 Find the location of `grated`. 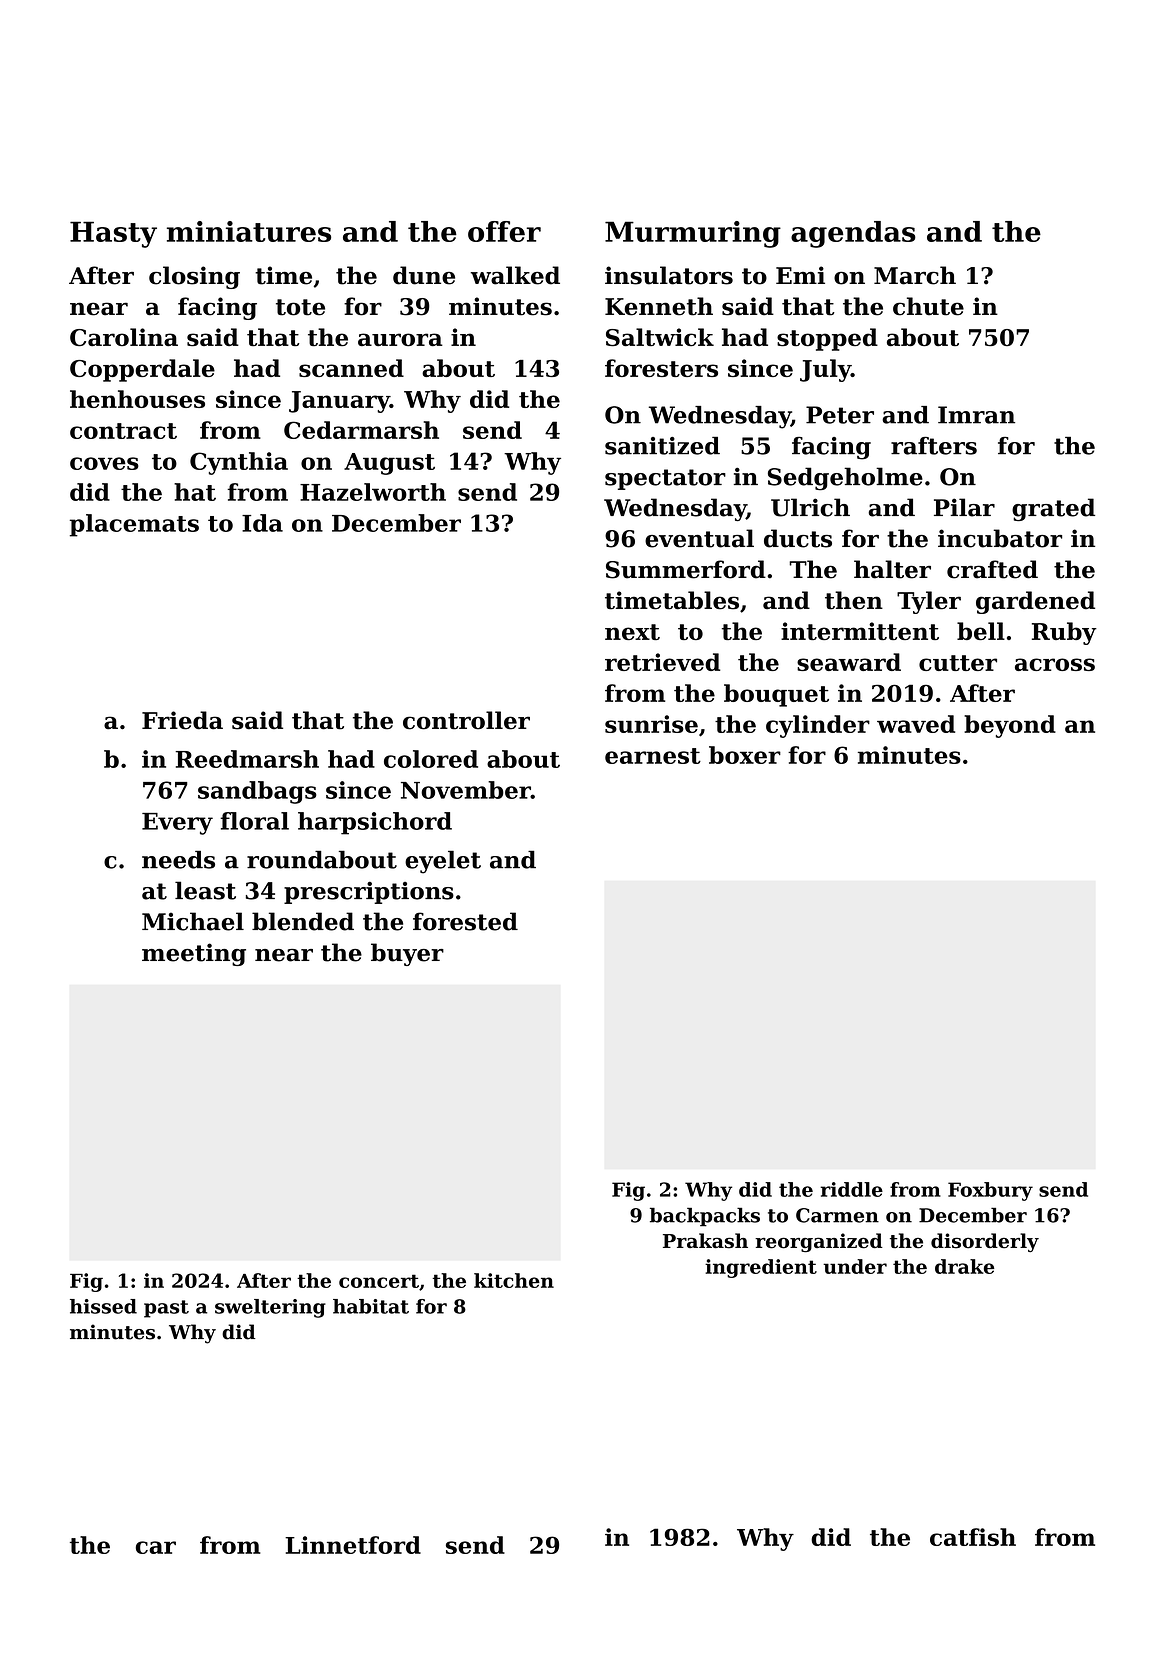

grated is located at coordinates (1053, 509).
